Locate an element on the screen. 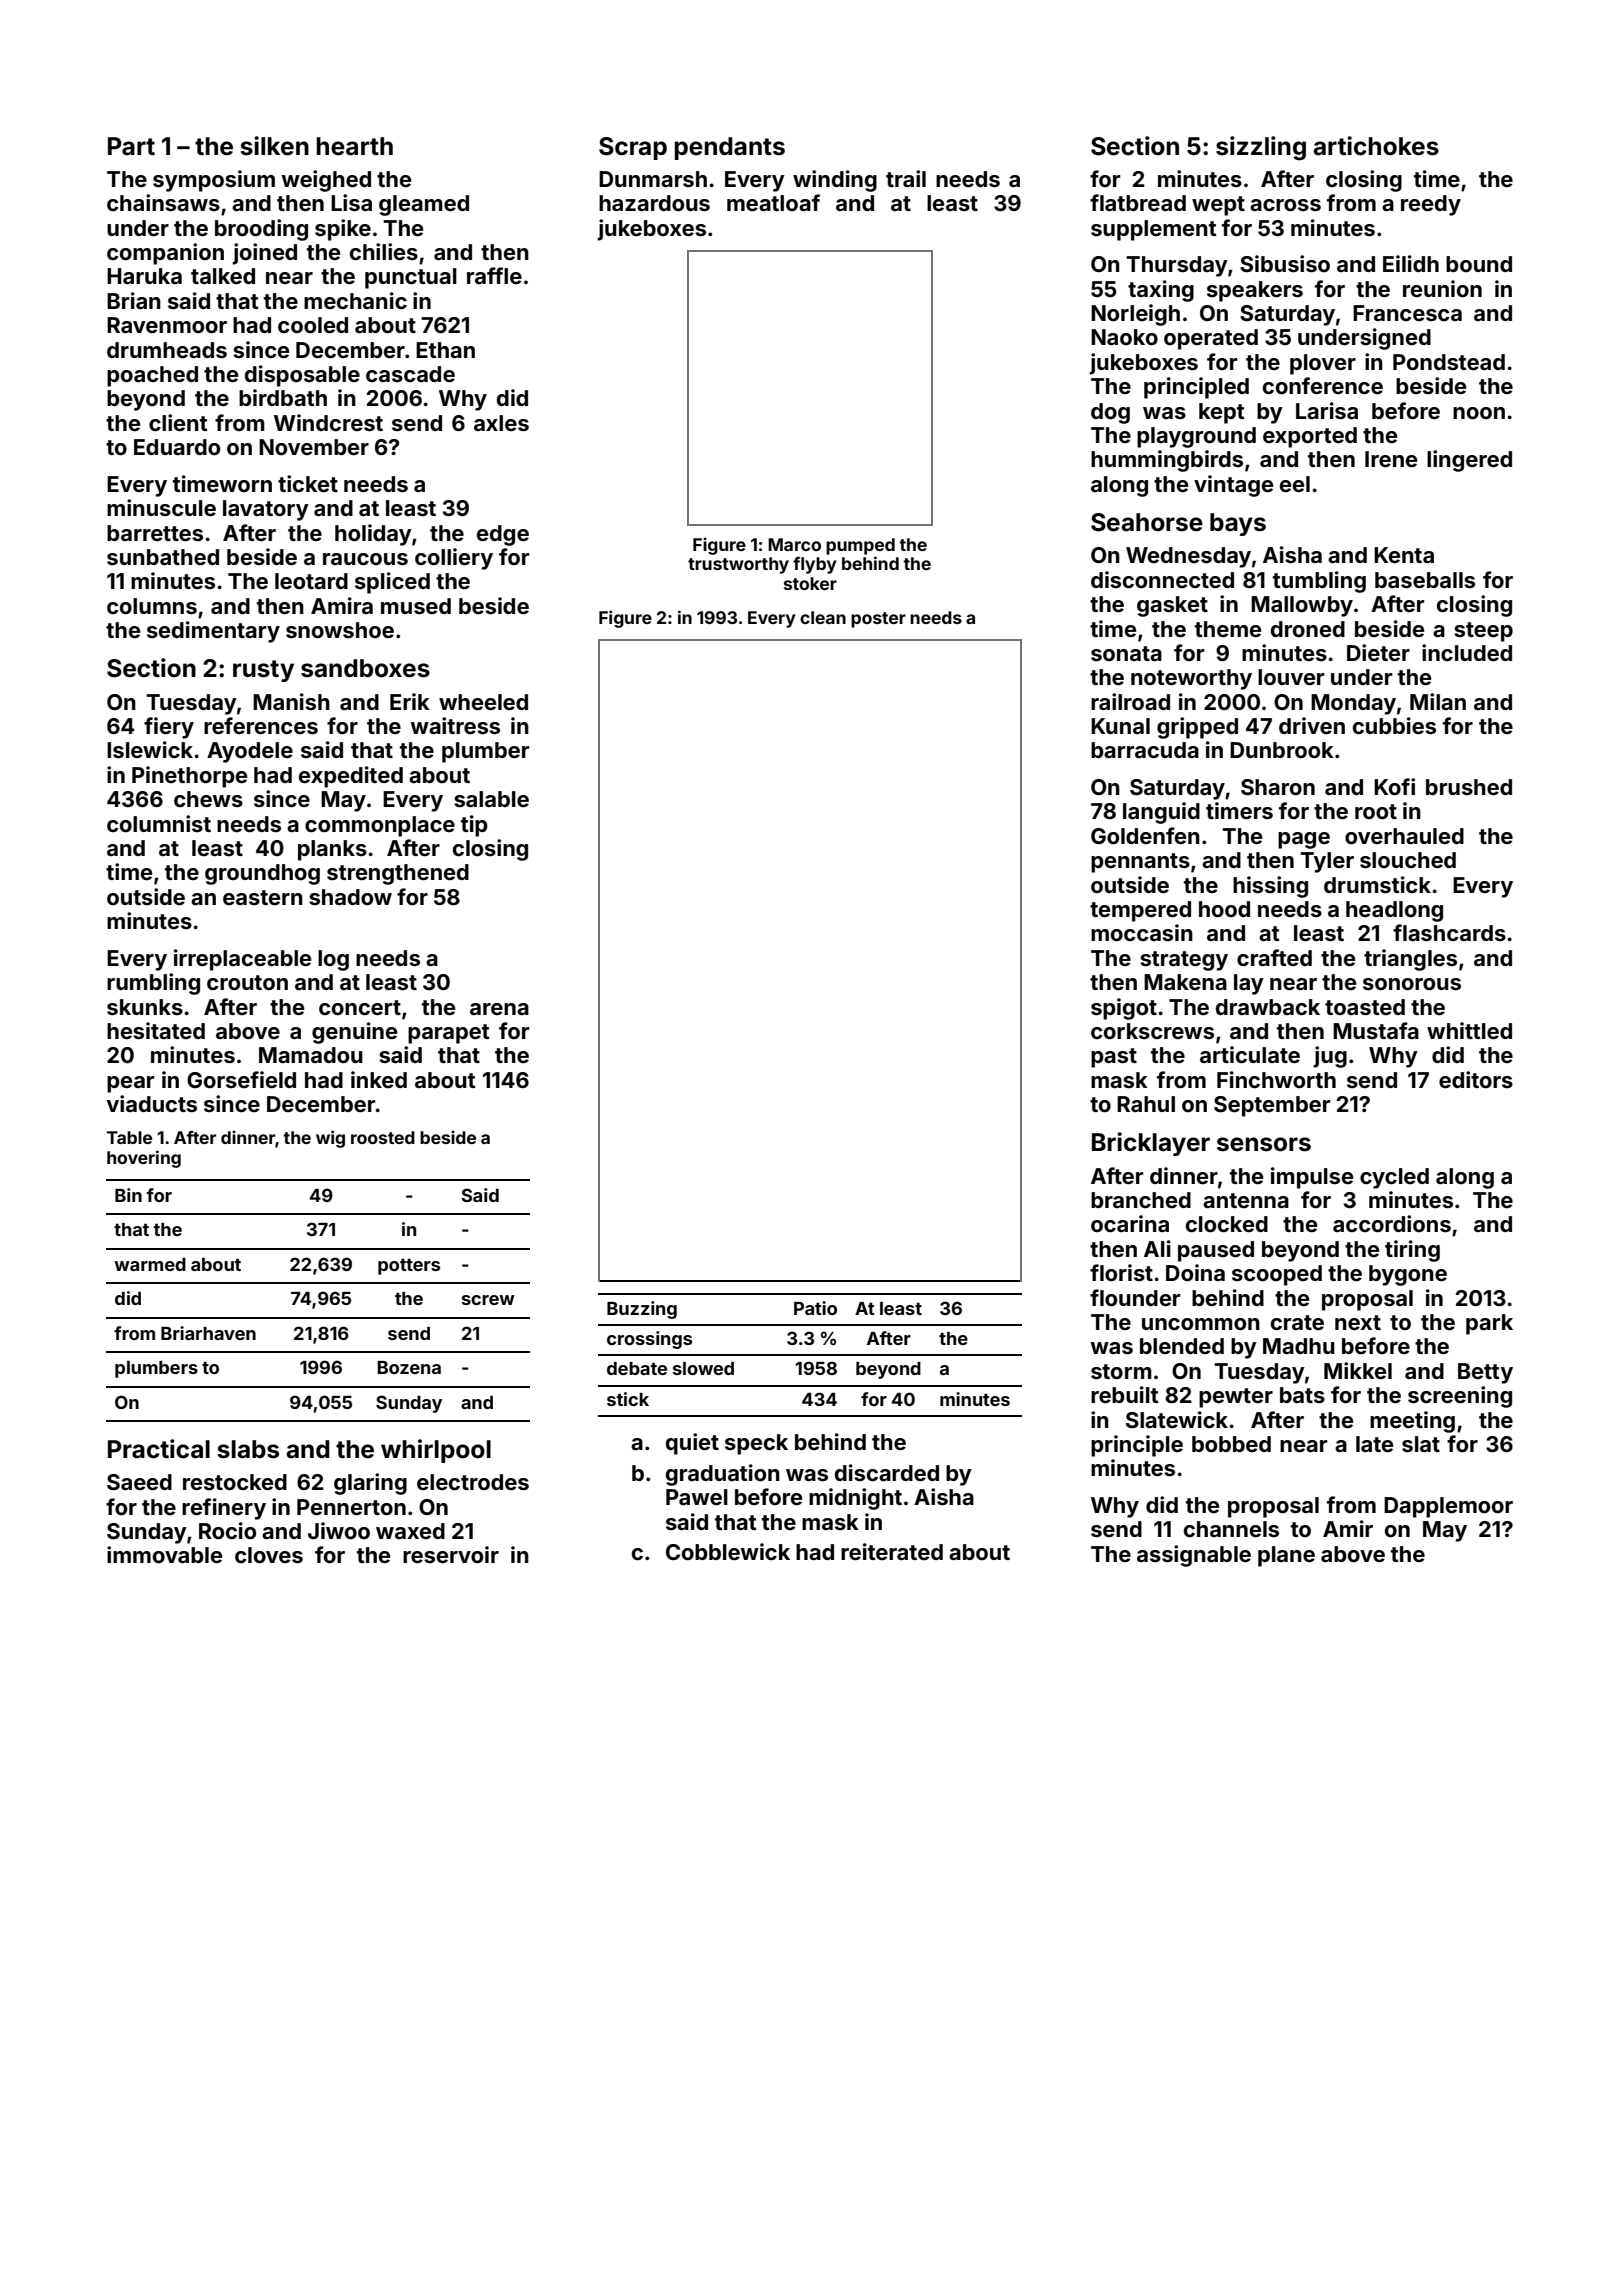 This screenshot has width=1620, height=2292. cloves is located at coordinates (269, 1555).
